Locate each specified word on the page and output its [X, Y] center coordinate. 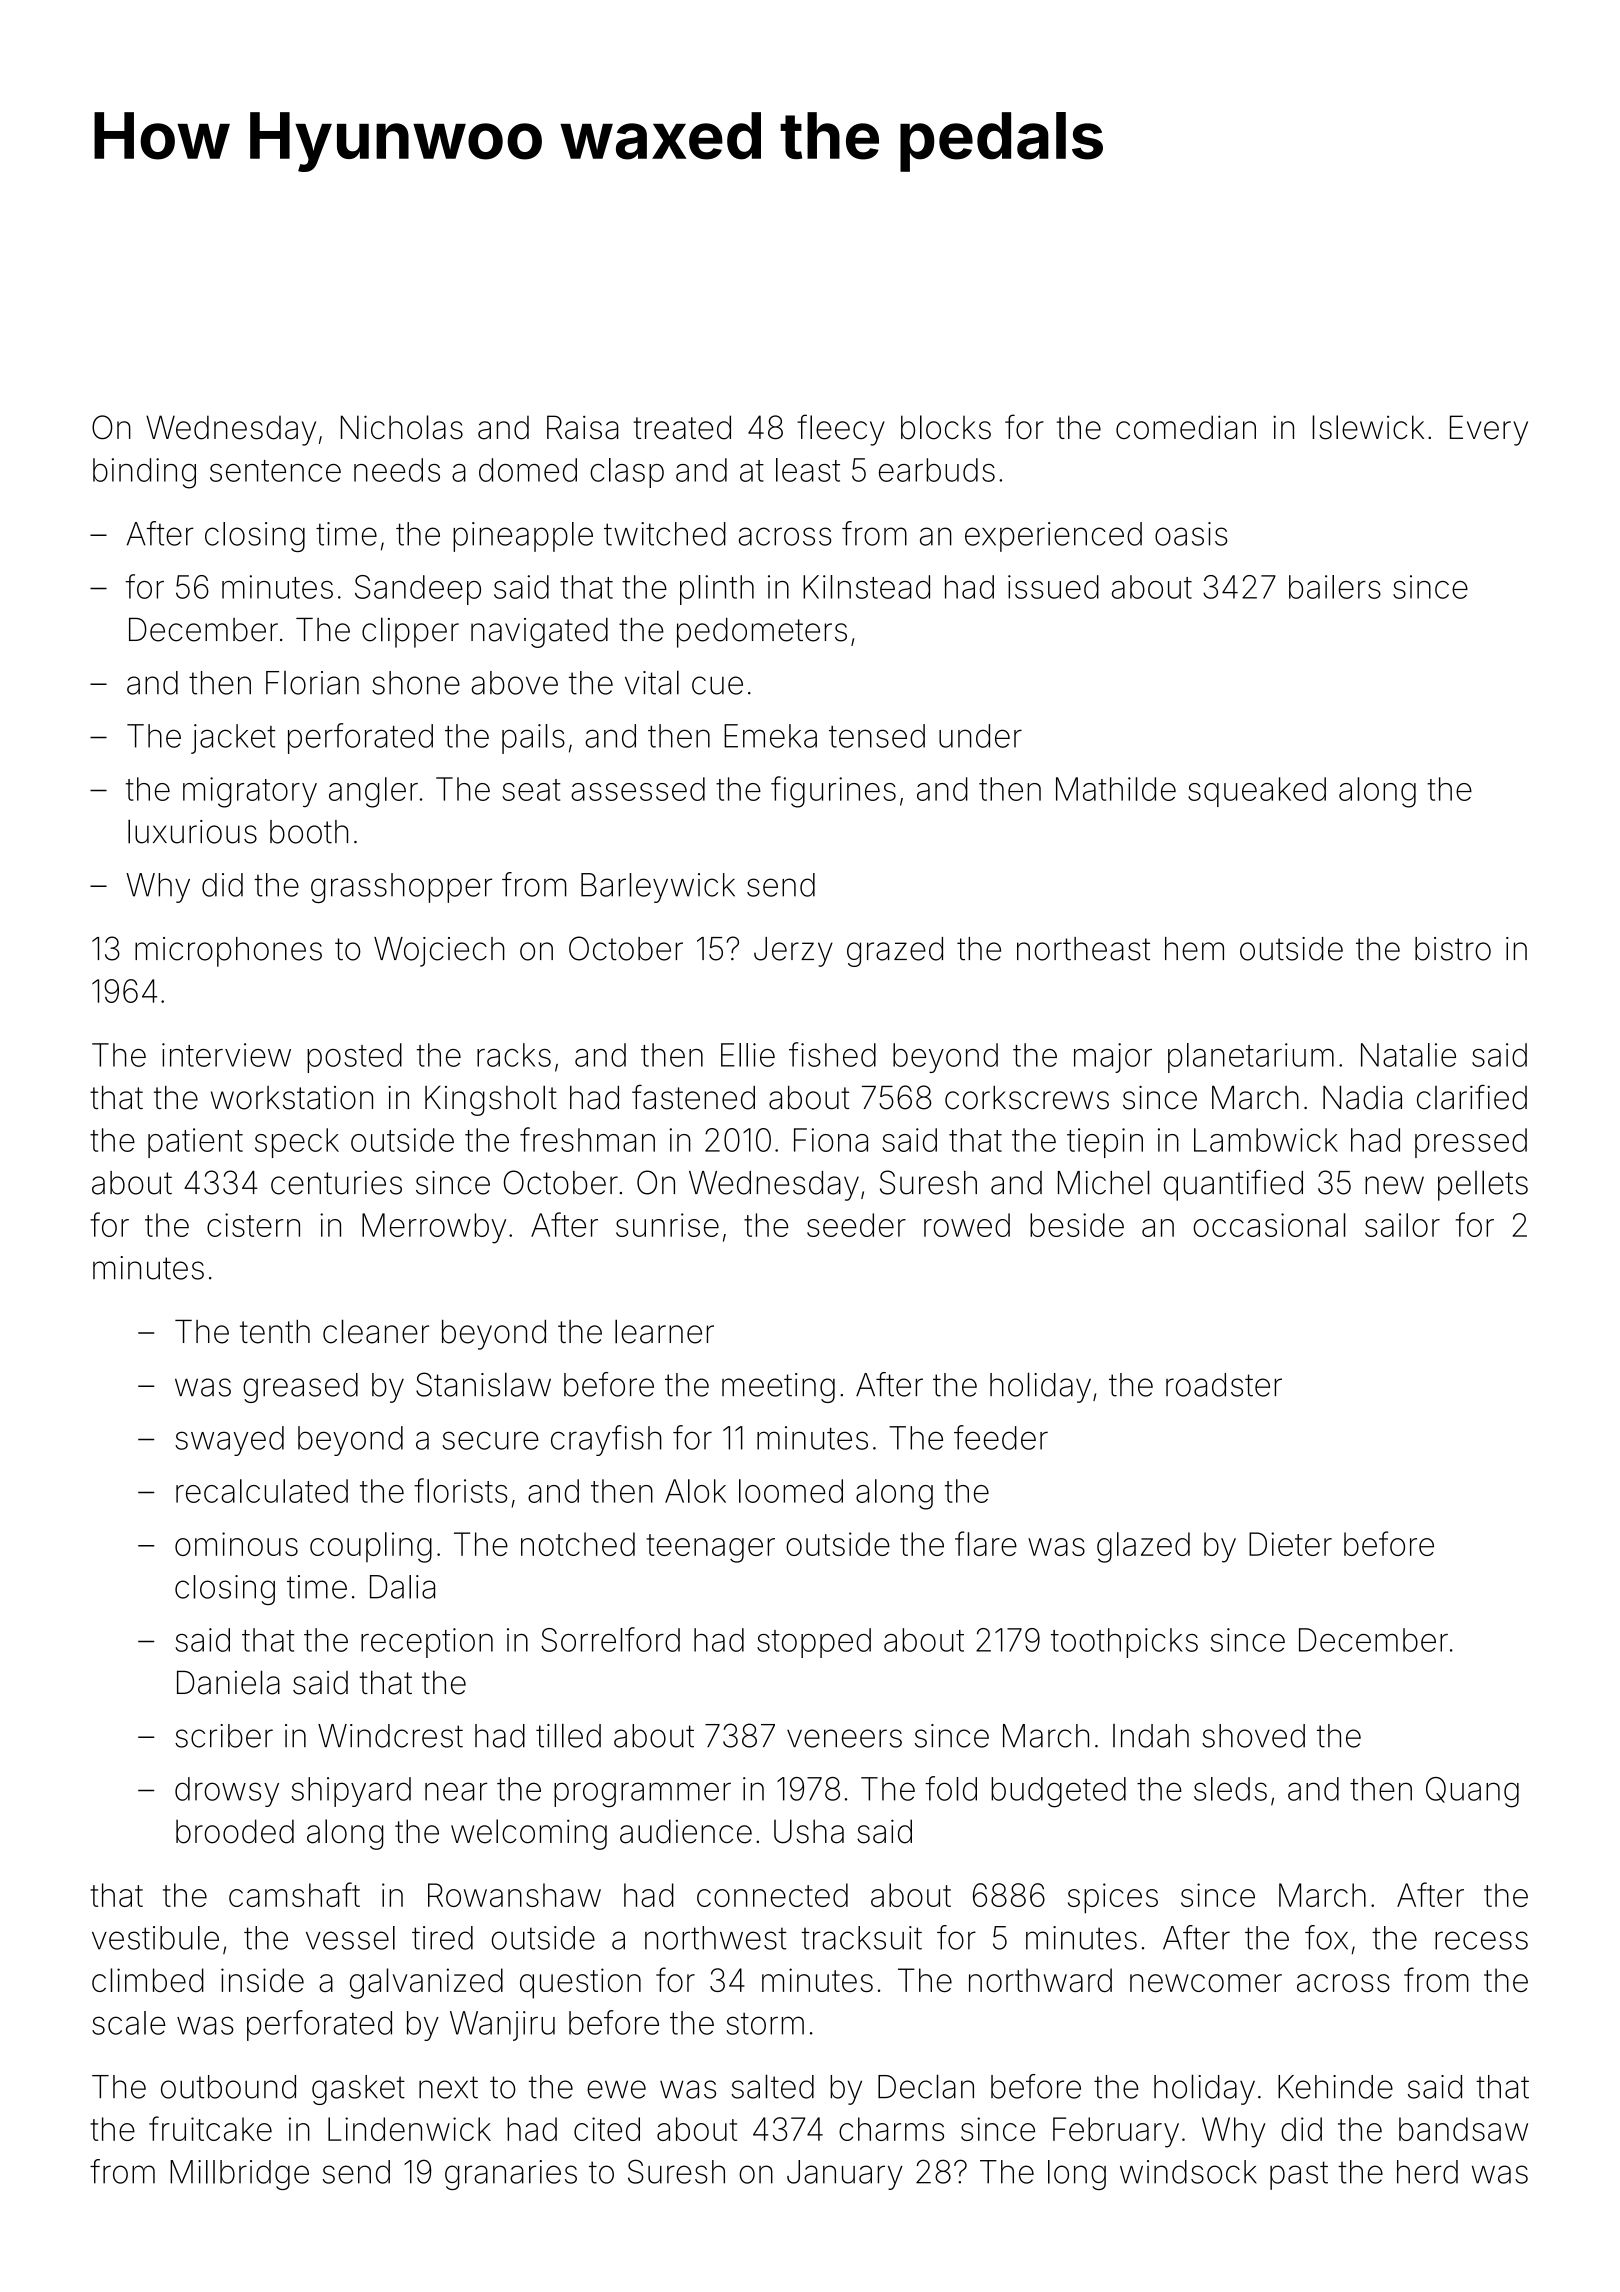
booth [309, 832]
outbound [228, 2087]
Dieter [1290, 1544]
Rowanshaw [514, 1895]
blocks [946, 427]
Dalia [402, 1587]
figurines [833, 792]
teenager [711, 1548]
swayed [229, 1441]
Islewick [1368, 427]
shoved [1253, 1736]
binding [144, 473]
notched [578, 1544]
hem [1194, 949]
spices [1113, 1898]
